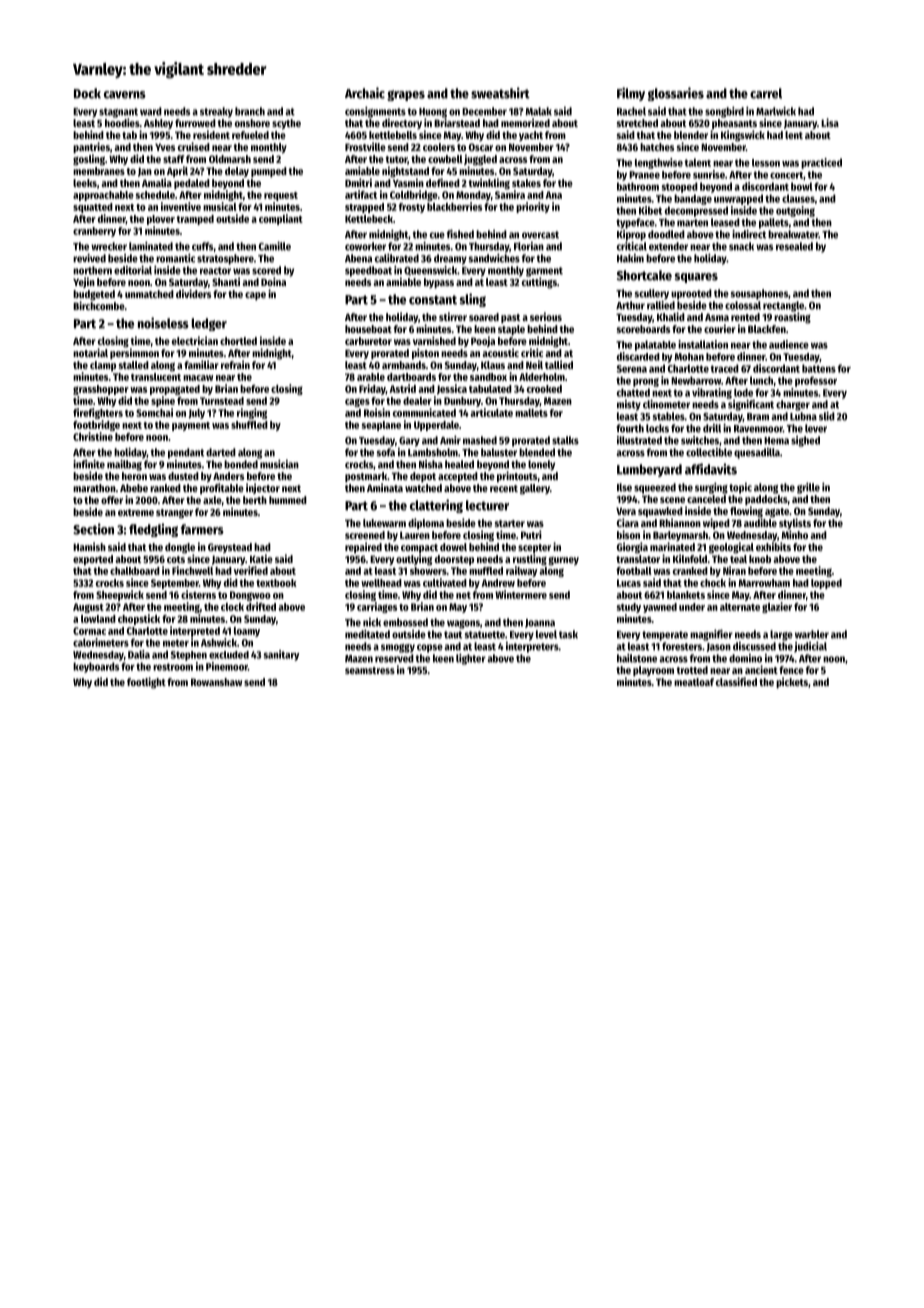 The width and height of the page is (924, 1308). I want to click on charger, so click(793, 405).
